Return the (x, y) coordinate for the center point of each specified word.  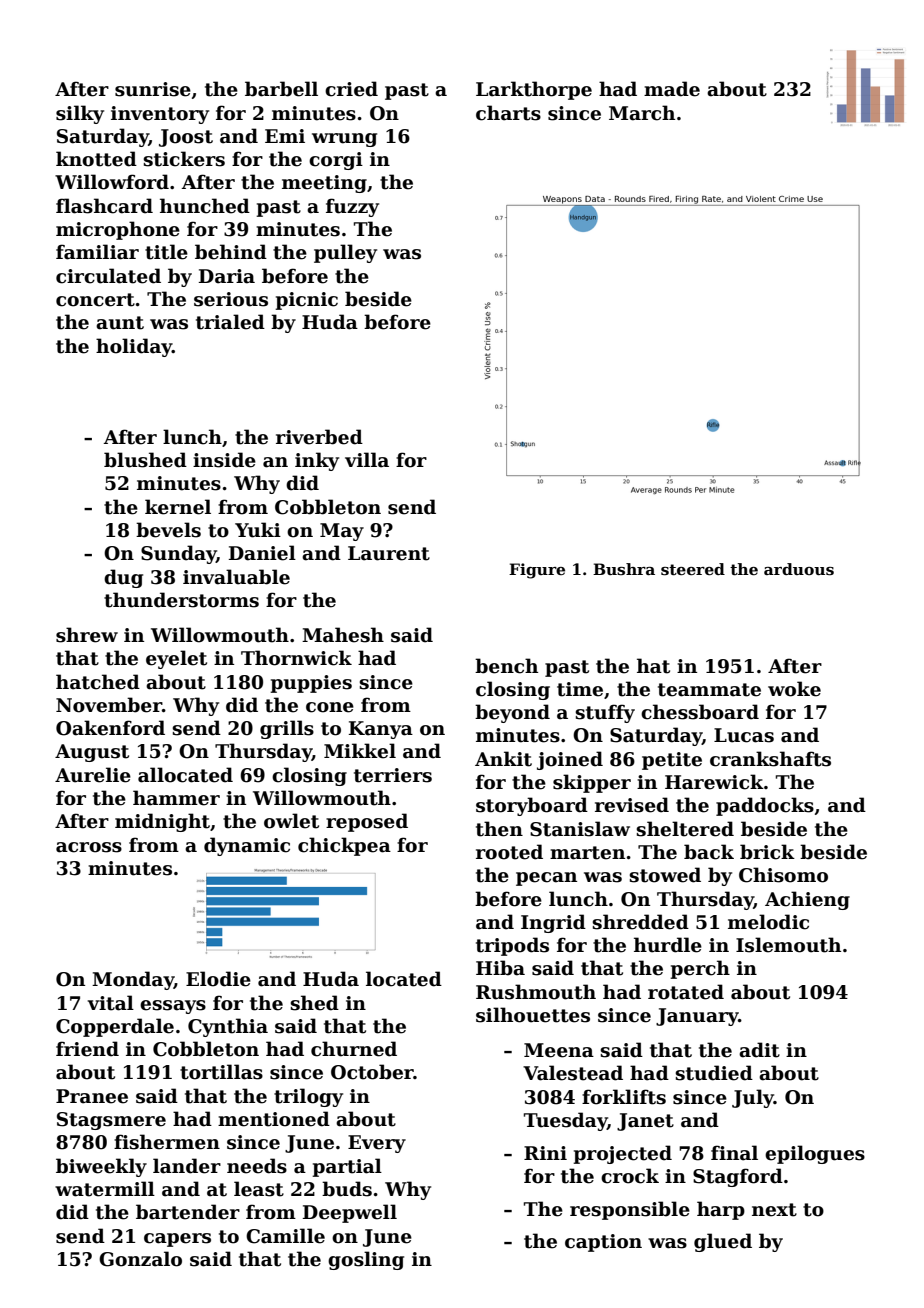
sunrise (153, 89)
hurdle (668, 945)
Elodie (218, 979)
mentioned (274, 1119)
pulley (345, 253)
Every (377, 1144)
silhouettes (533, 1015)
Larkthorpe (534, 90)
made (672, 89)
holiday (134, 347)
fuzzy (352, 207)
